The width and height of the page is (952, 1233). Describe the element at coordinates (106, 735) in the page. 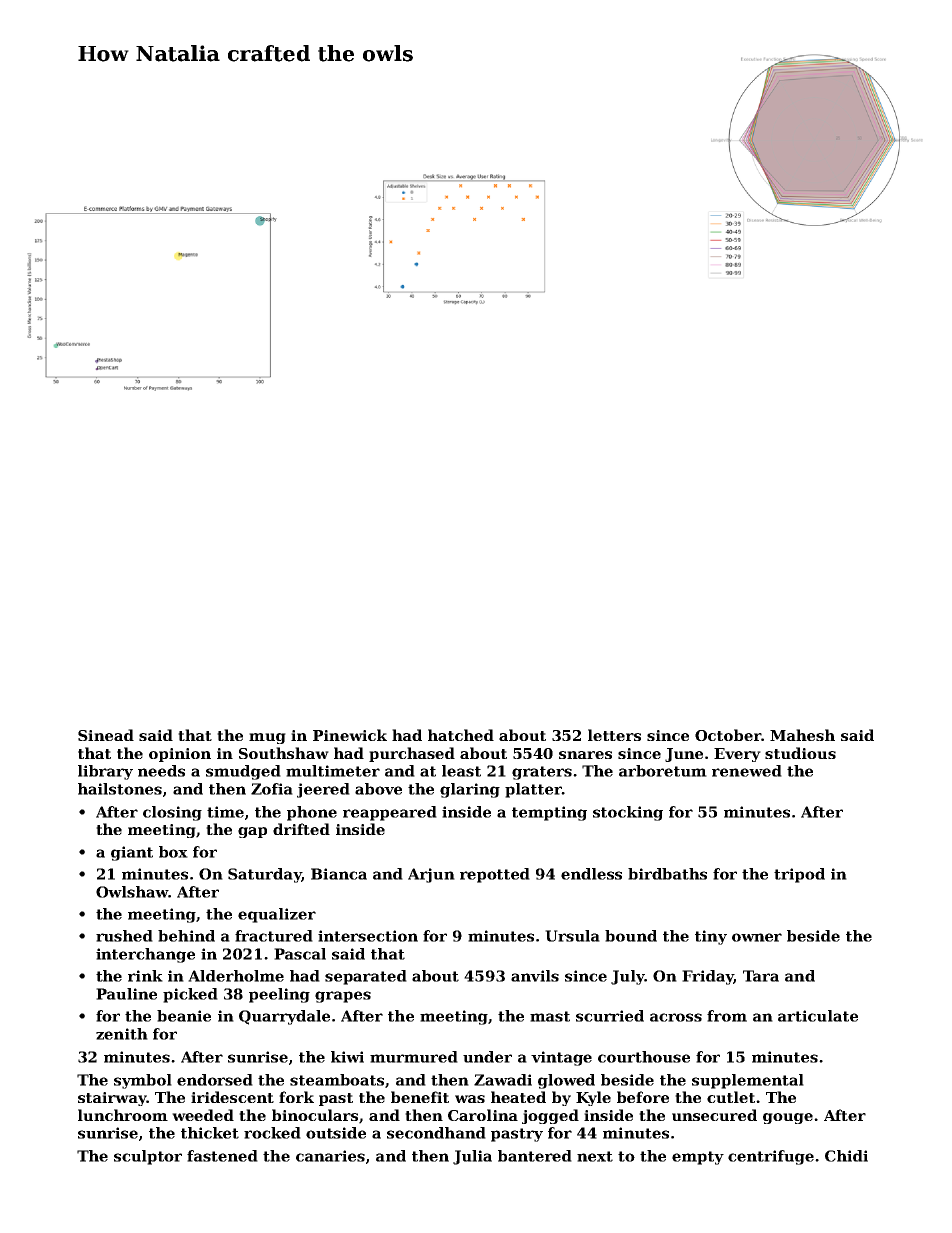

I see `Sinead` at that location.
